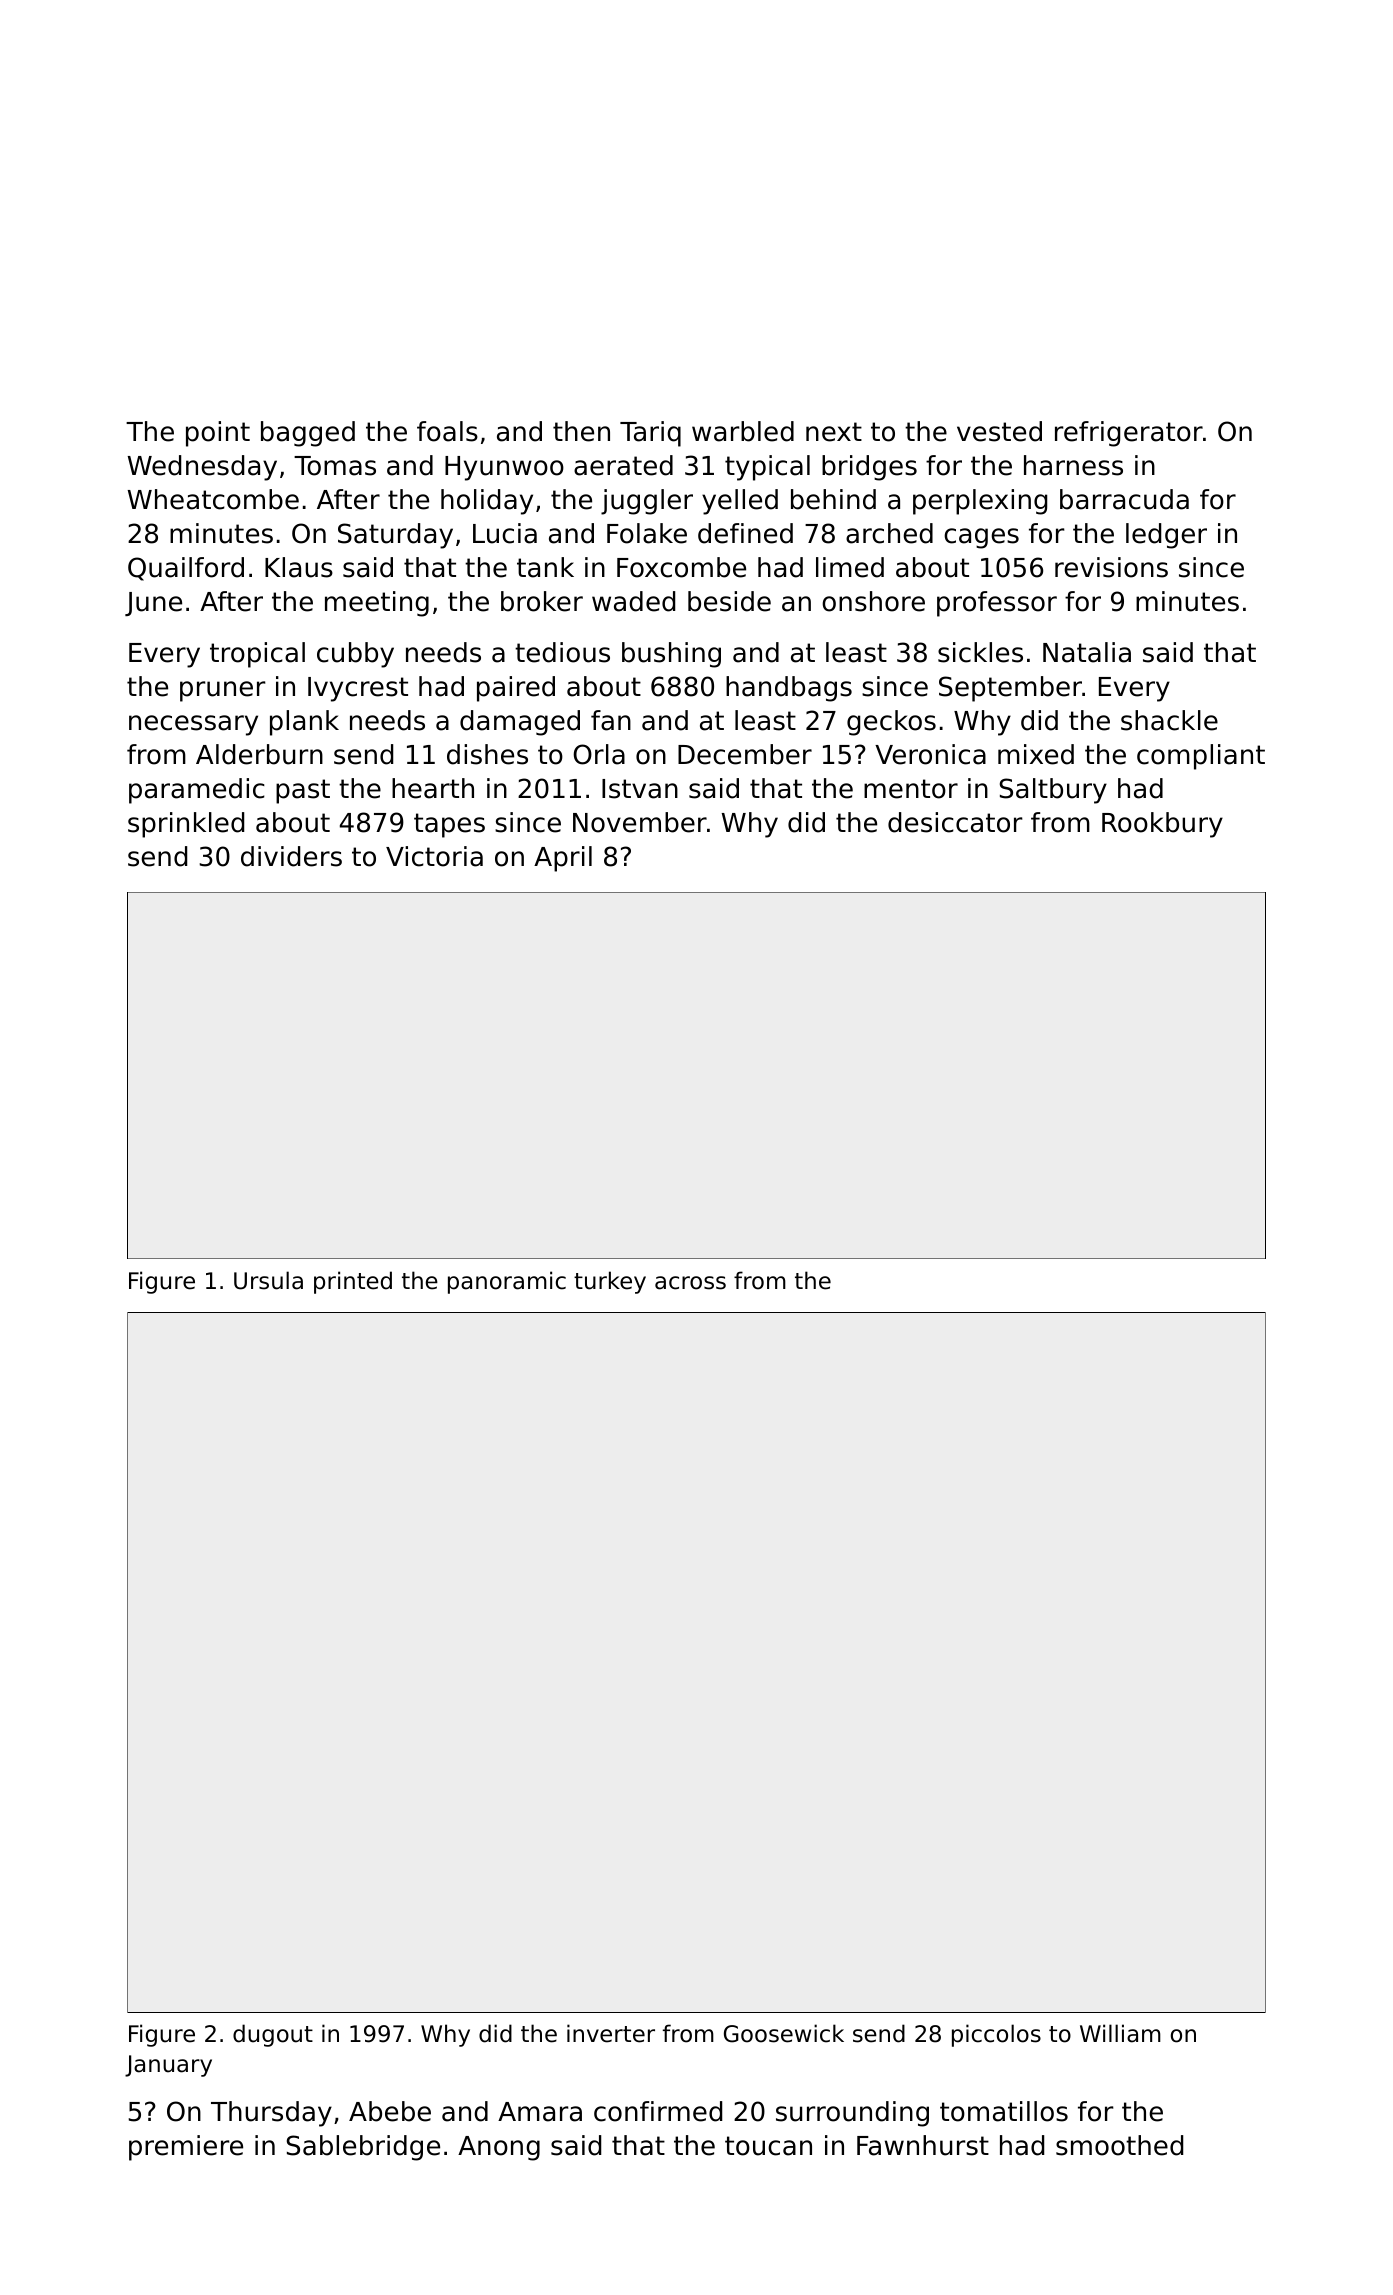 Image resolution: width=1393 pixels, height=2295 pixels. What do you see at coordinates (690, 1283) in the screenshot?
I see `across` at bounding box center [690, 1283].
